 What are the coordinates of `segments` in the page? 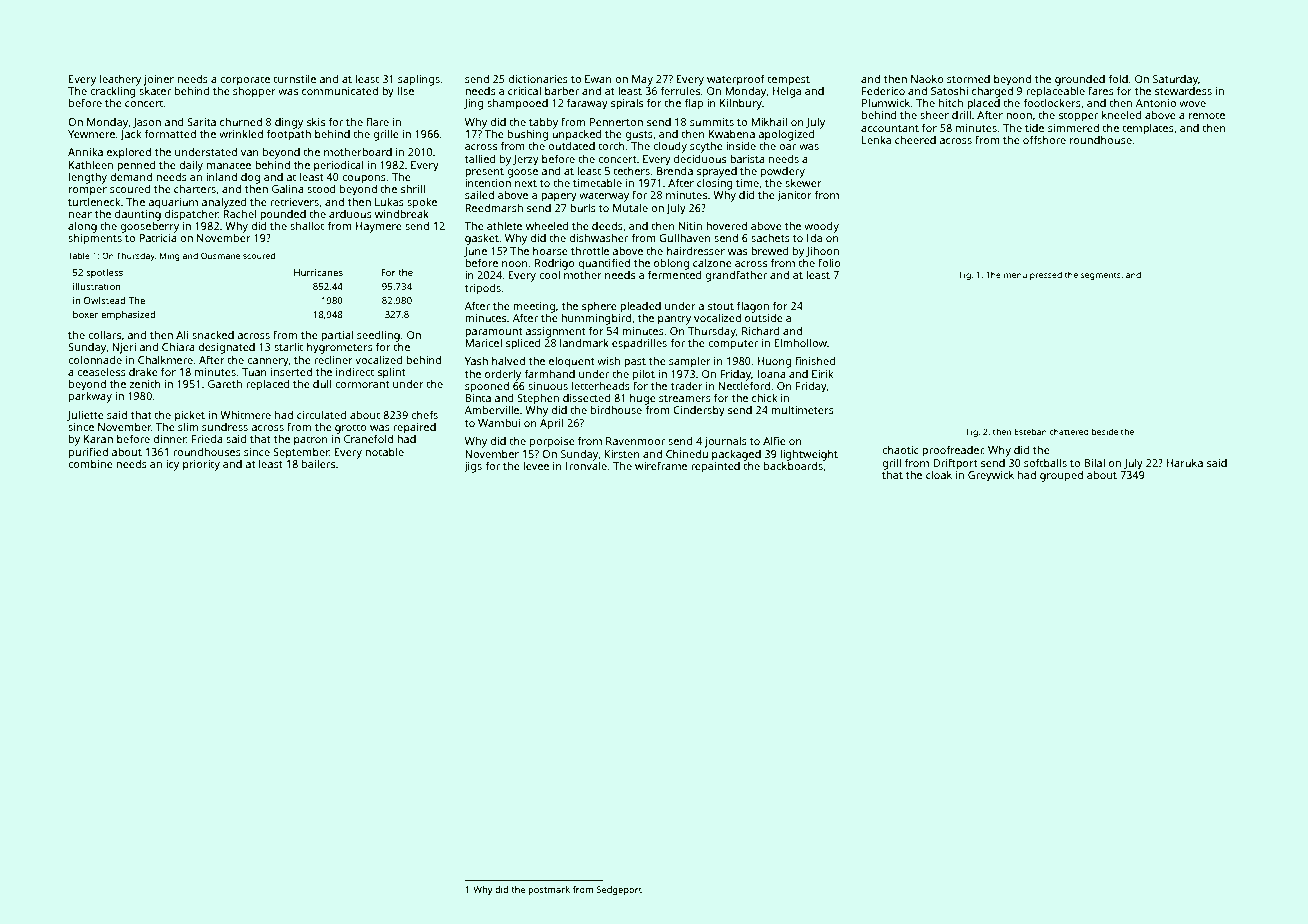 It's located at (1100, 276).
